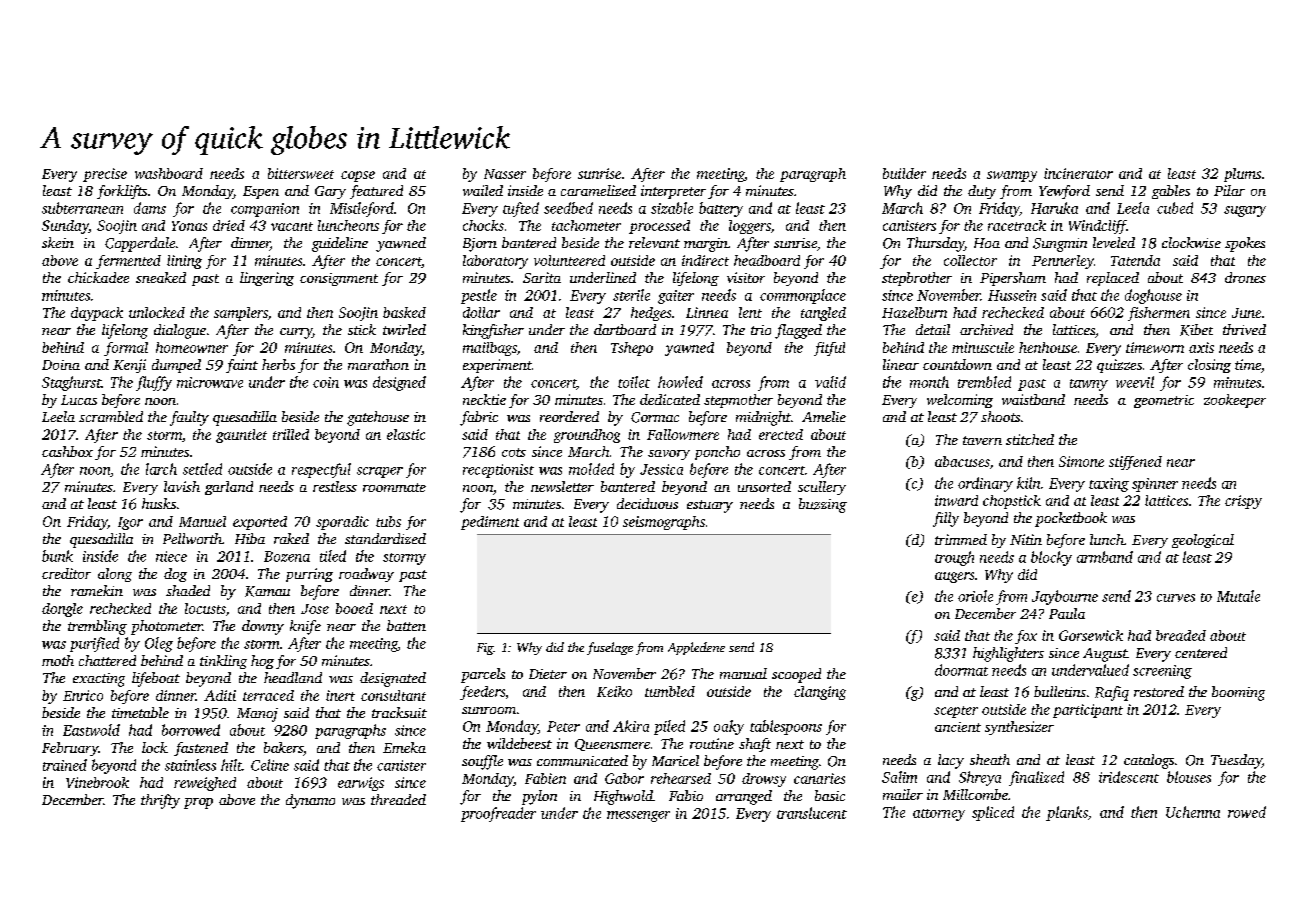  Describe the element at coordinates (750, 227) in the document. I see `loggers` at that location.
